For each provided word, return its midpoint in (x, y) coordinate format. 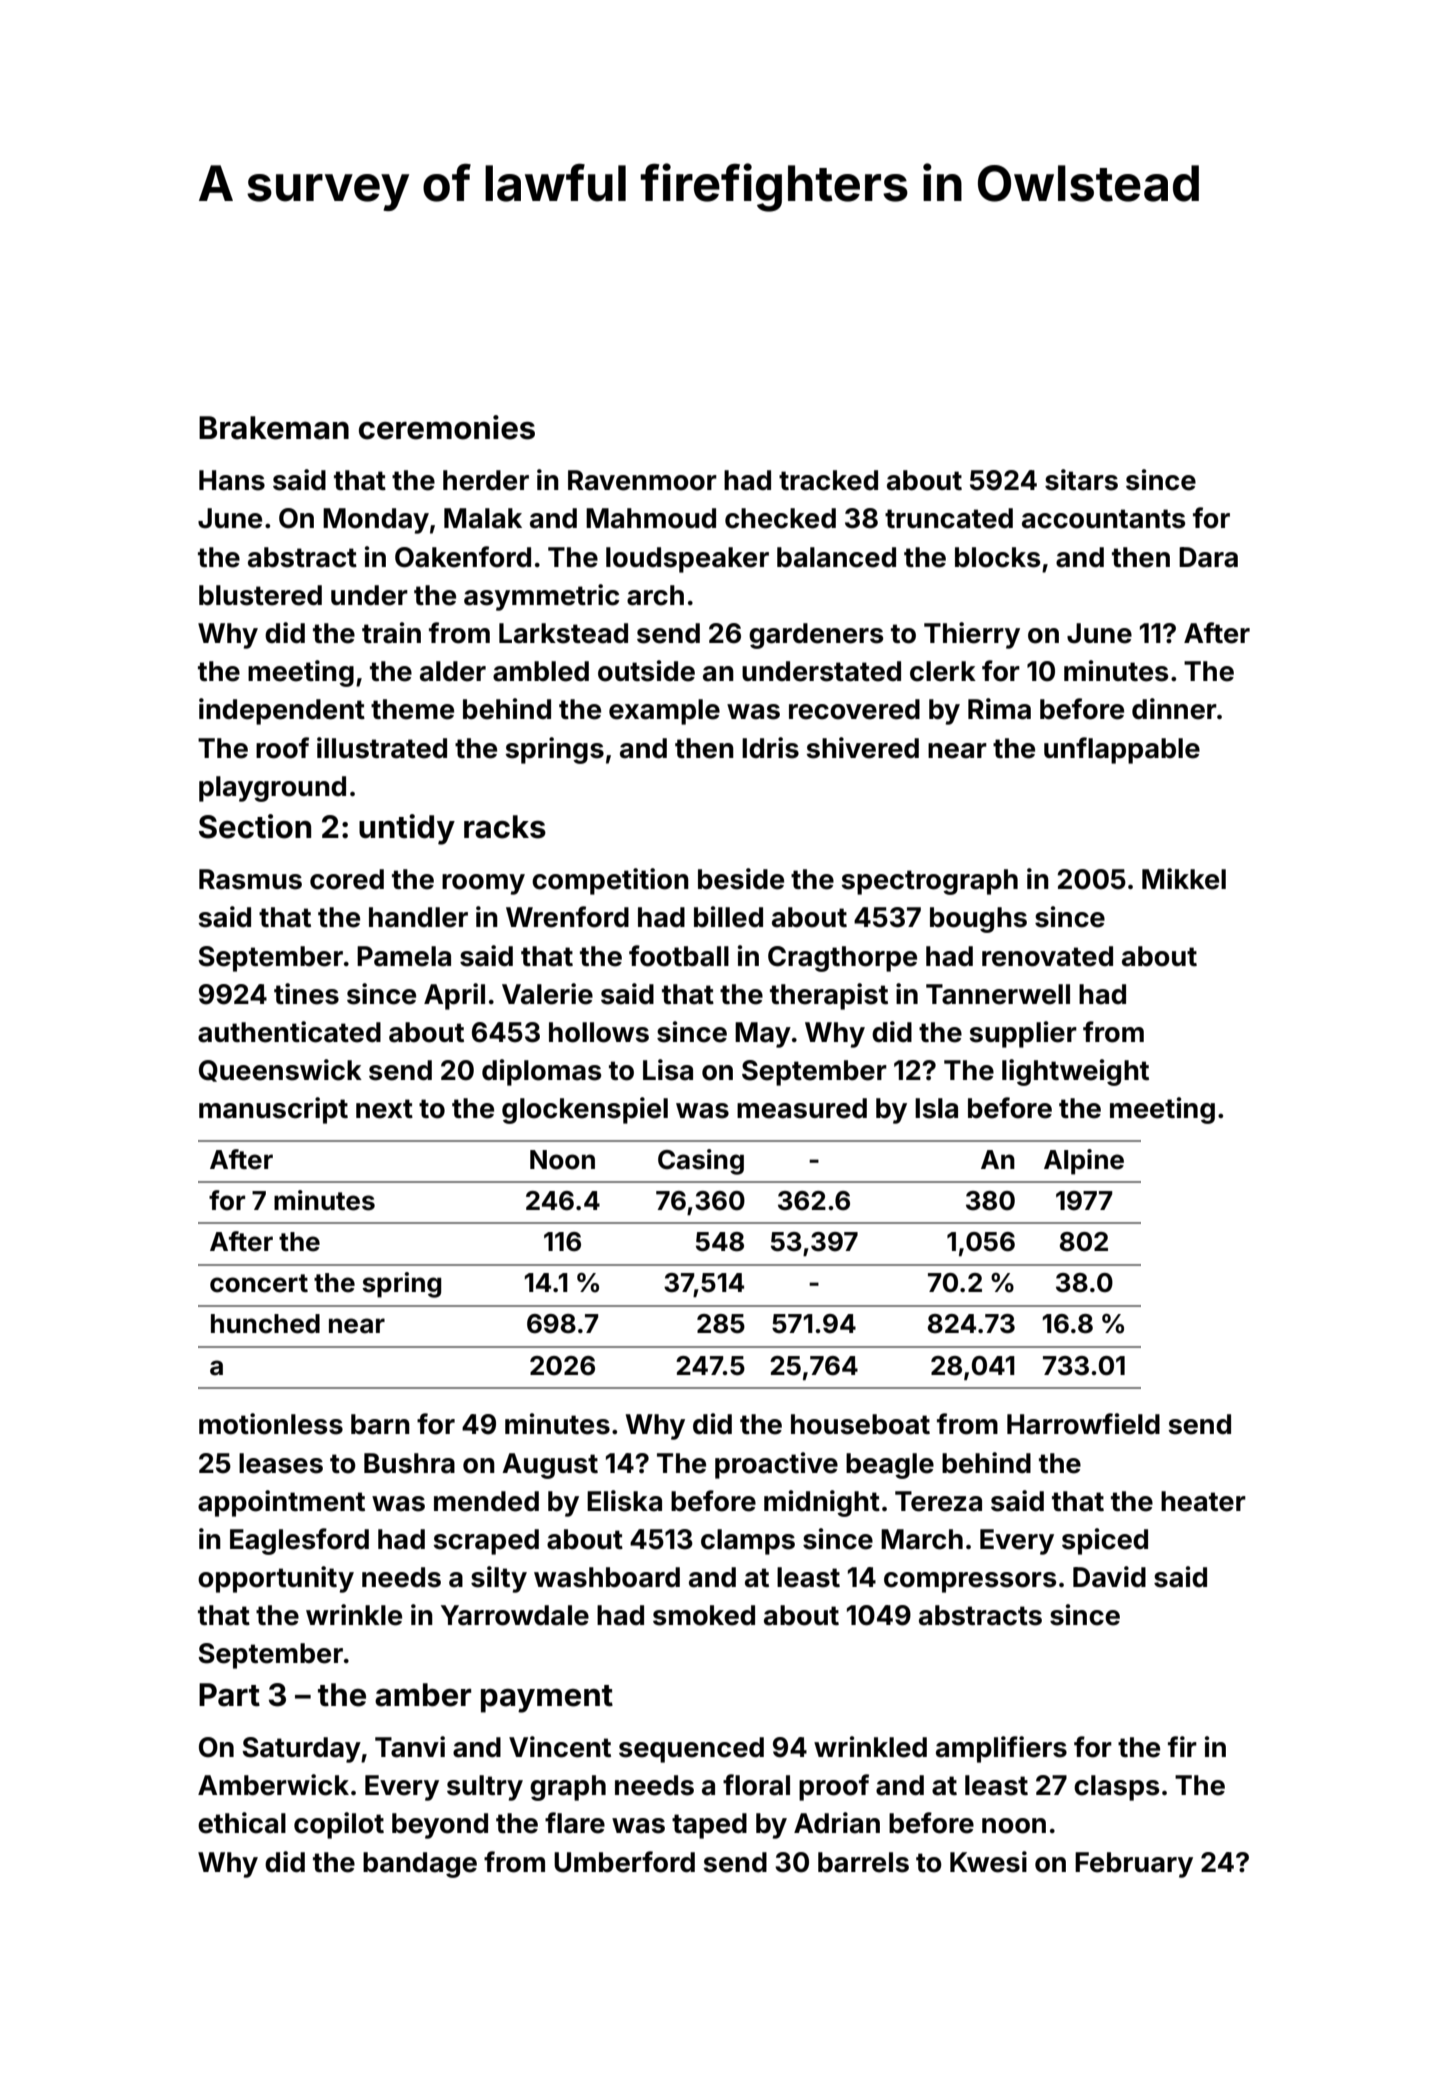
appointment (281, 1503)
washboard (607, 1577)
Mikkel (1184, 879)
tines (306, 994)
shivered (862, 748)
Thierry (972, 635)
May (763, 1035)
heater (1203, 1501)
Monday (376, 521)
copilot (339, 1825)
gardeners (816, 636)
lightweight (1075, 1072)
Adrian (837, 1823)
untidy (407, 829)
